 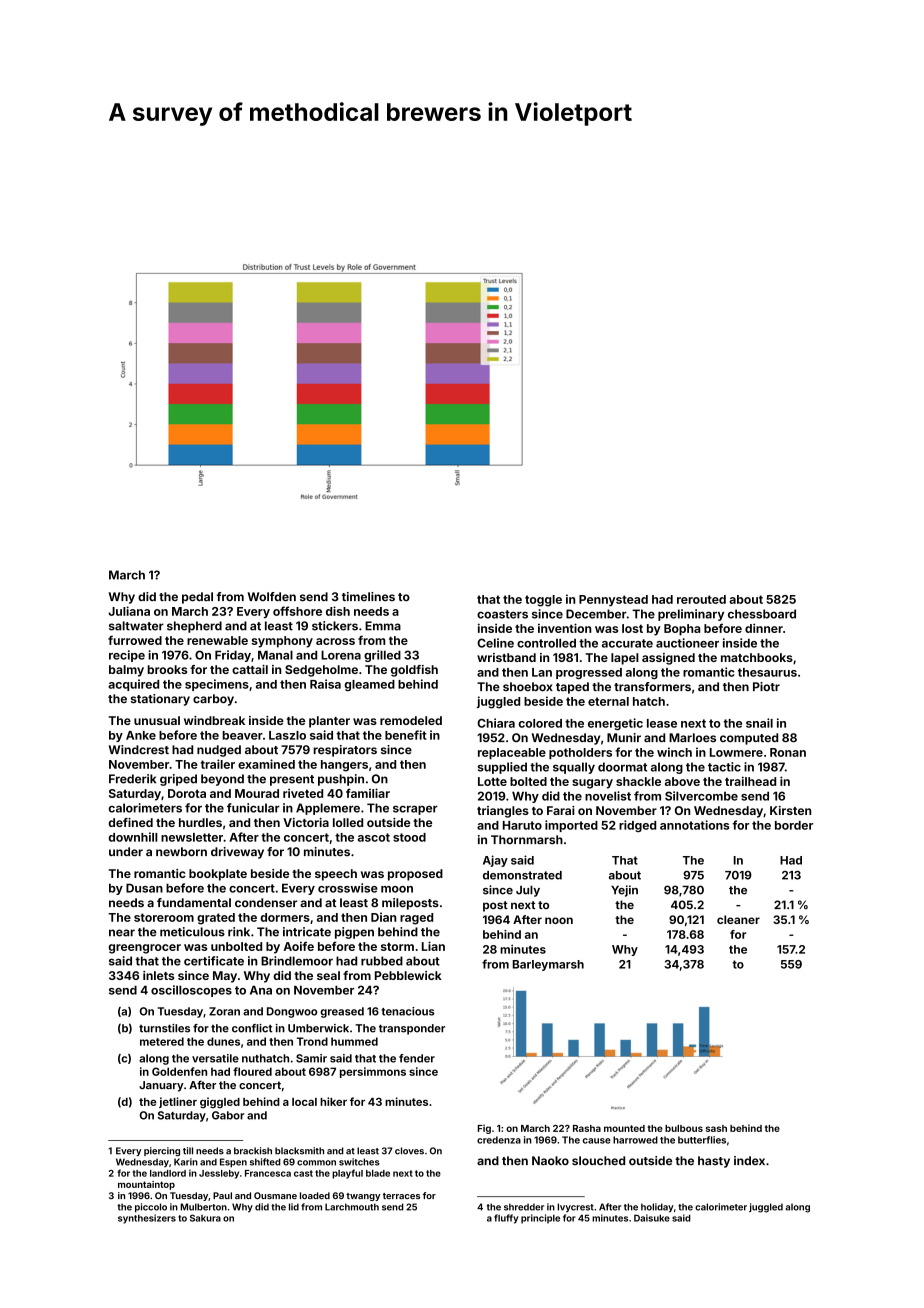 I want to click on Daisuke, so click(x=652, y=1218).
